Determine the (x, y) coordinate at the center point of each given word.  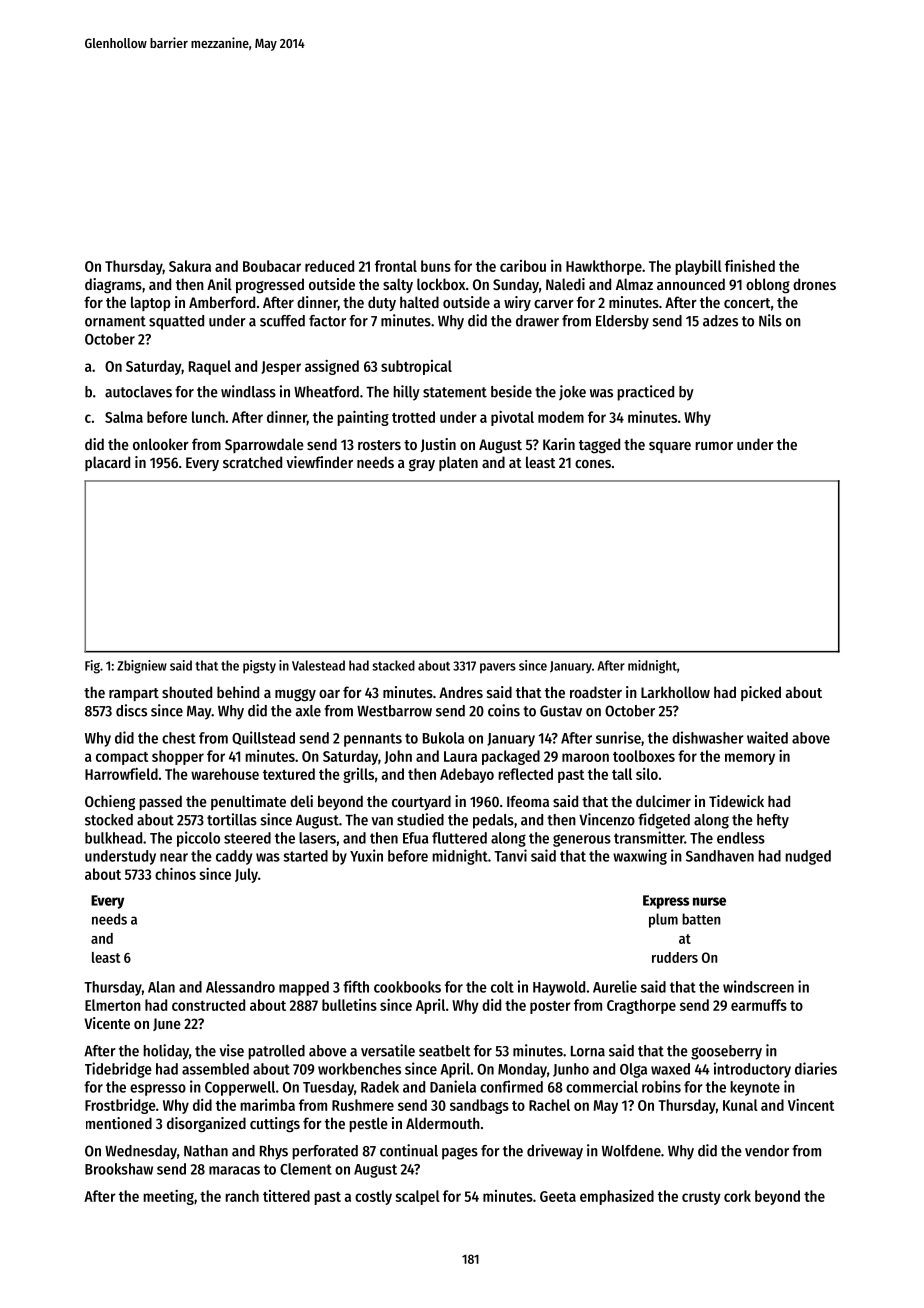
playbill (698, 267)
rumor (714, 446)
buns (436, 266)
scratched (252, 462)
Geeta (558, 1196)
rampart (134, 694)
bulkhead (113, 838)
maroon (585, 757)
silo (647, 774)
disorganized (206, 1125)
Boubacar (272, 266)
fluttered (459, 838)
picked (761, 693)
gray (422, 465)
